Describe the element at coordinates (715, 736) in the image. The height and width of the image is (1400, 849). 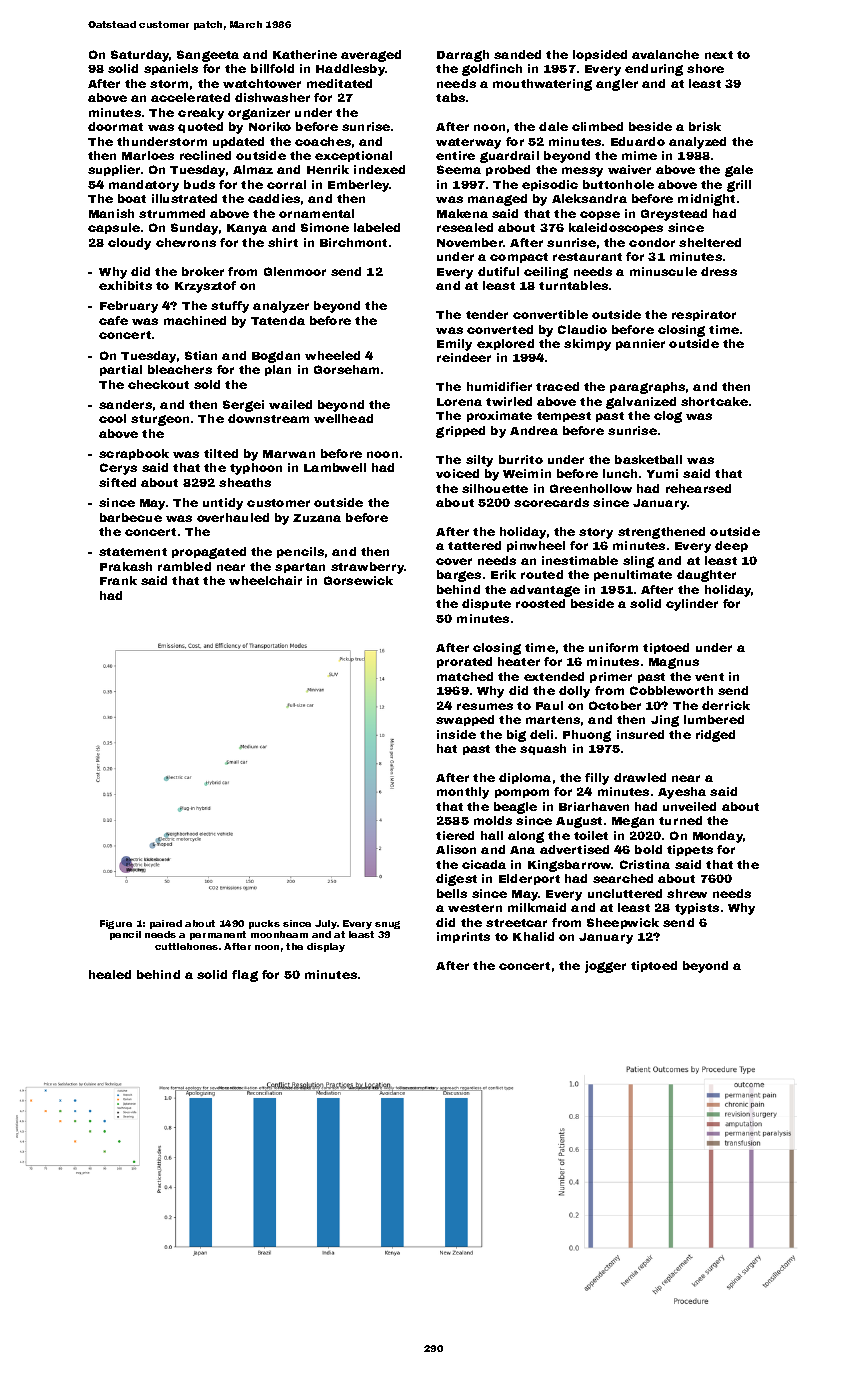
I see `ridged` at that location.
